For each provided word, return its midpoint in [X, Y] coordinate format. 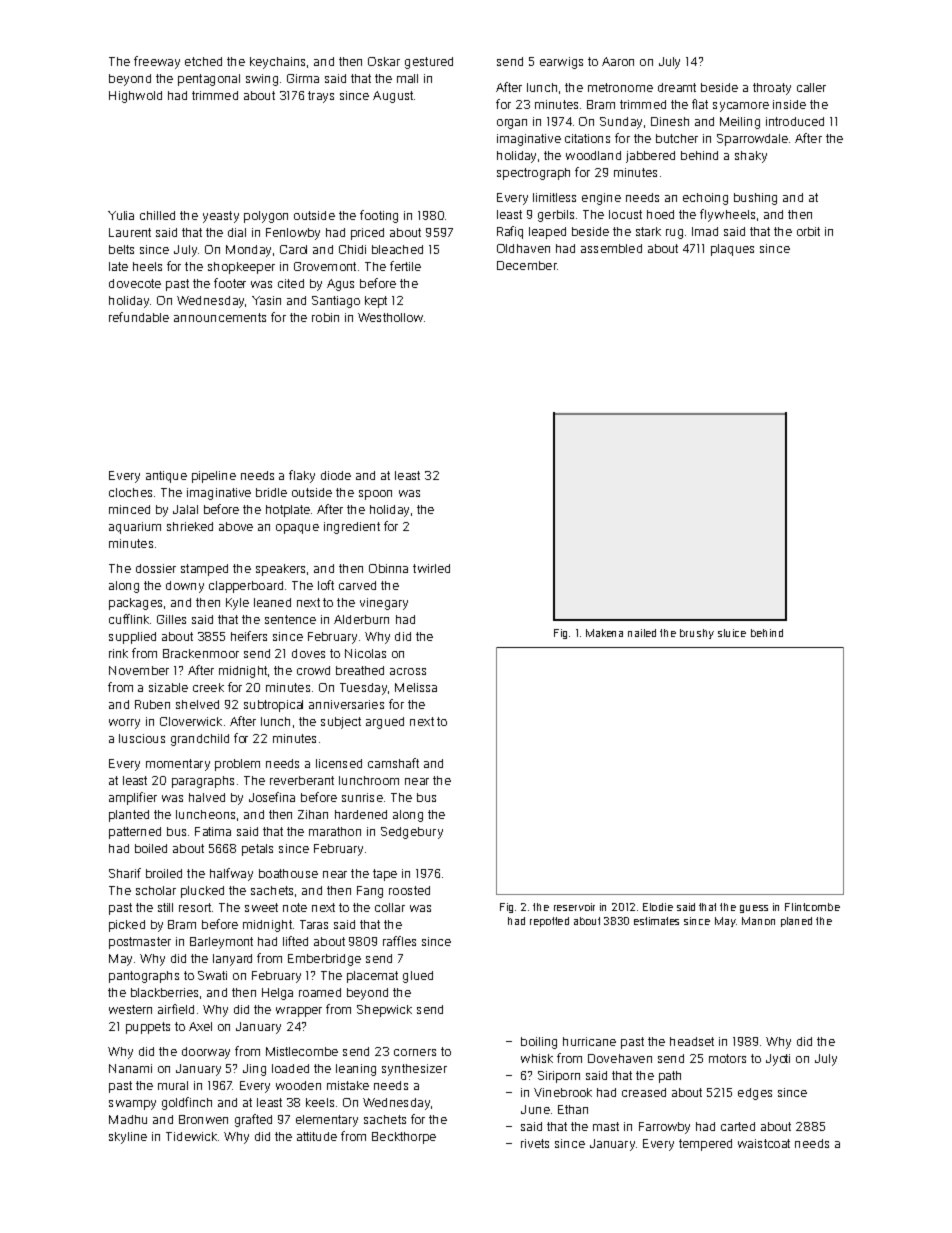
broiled [164, 873]
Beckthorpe [404, 1138]
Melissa [416, 687]
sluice [732, 633]
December [527, 265]
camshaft [393, 763]
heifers [249, 636]
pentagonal [209, 80]
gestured [429, 63]
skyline [128, 1138]
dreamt [677, 87]
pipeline [214, 477]
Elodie [658, 907]
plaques [732, 250]
